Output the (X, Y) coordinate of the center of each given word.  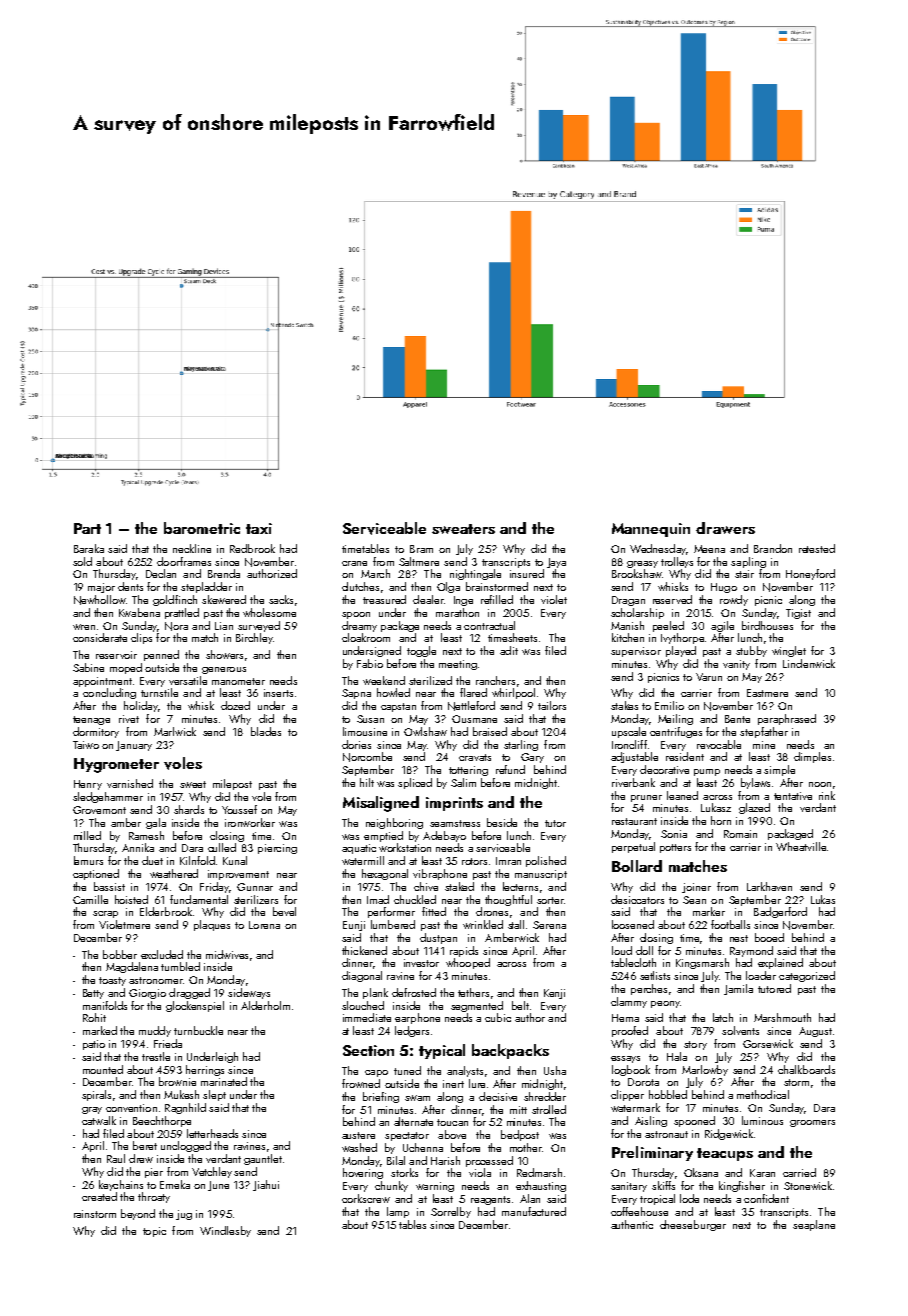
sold (82, 561)
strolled (549, 1109)
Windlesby (225, 1231)
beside (502, 822)
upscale (629, 732)
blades (266, 731)
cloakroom (366, 637)
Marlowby (705, 1070)
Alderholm (265, 1005)
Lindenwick (809, 663)
